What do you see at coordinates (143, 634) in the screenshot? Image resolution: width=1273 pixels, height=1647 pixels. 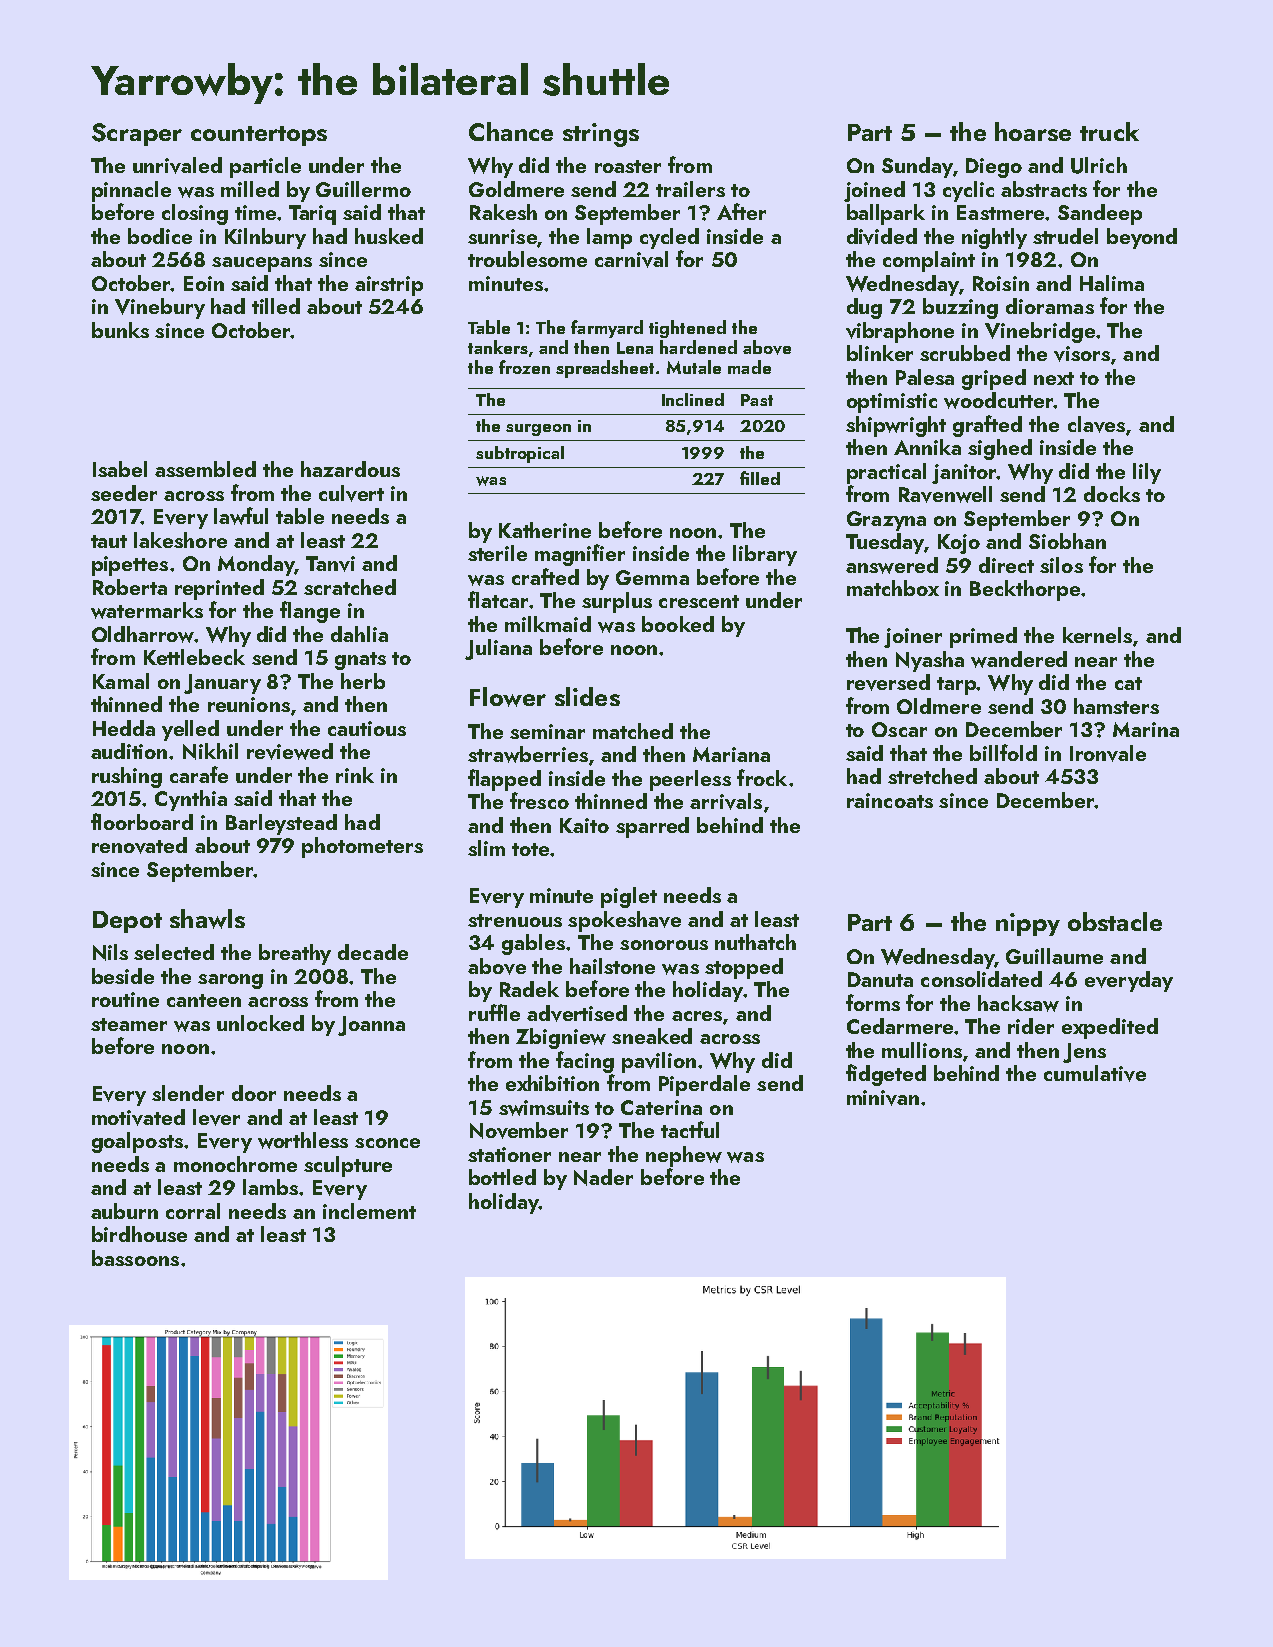 I see `Oldharrow` at bounding box center [143, 634].
